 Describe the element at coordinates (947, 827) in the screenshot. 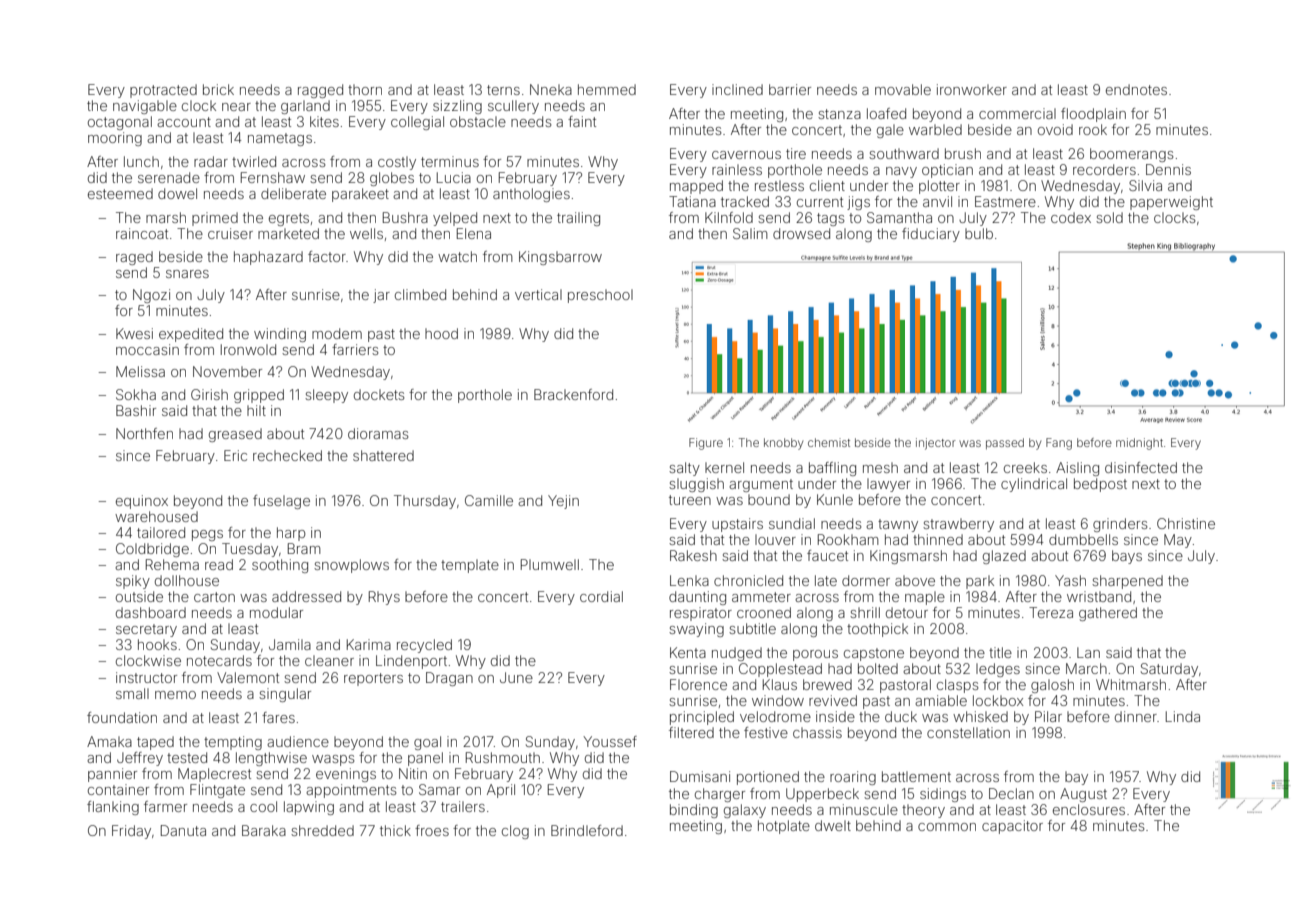

I see `common` at that location.
